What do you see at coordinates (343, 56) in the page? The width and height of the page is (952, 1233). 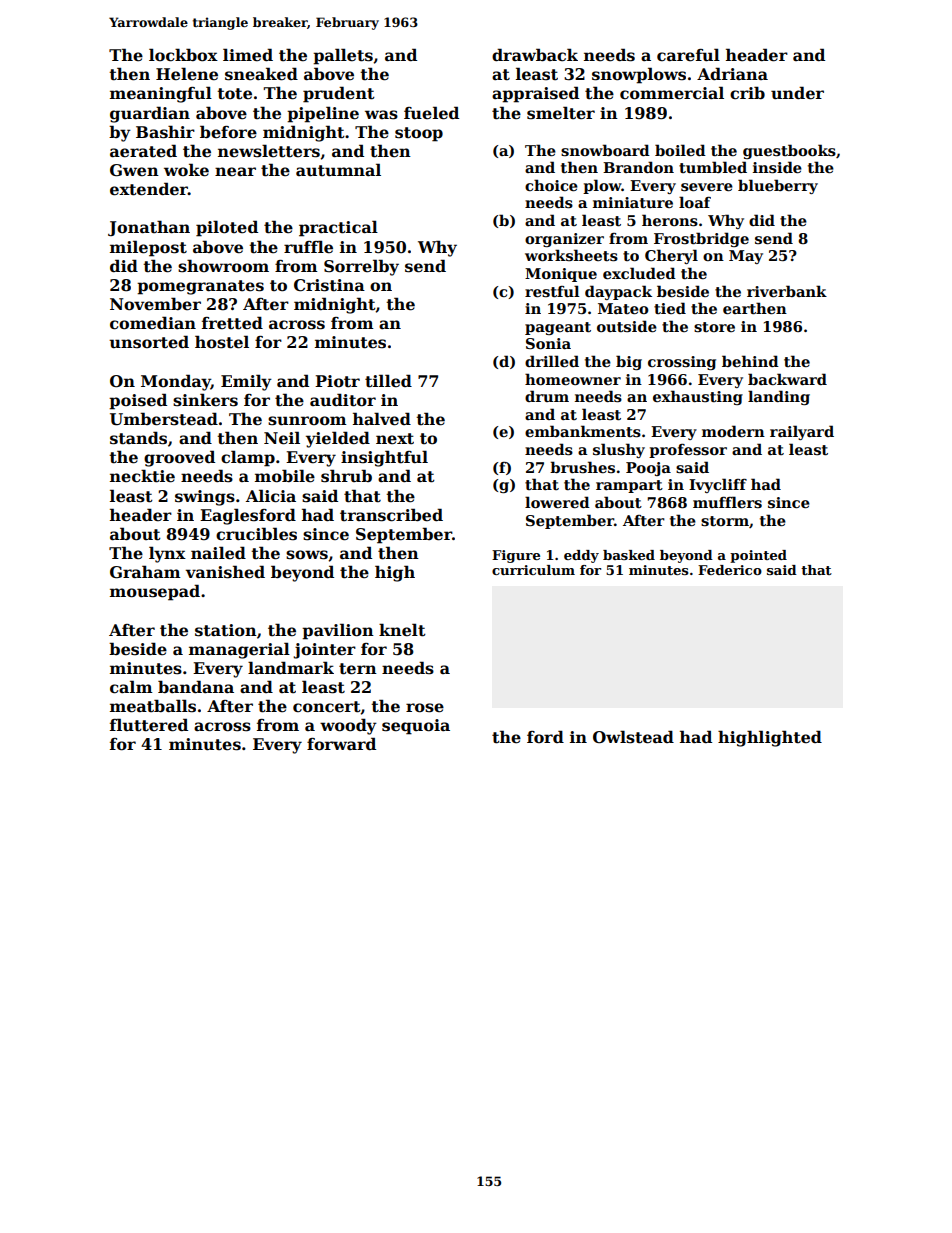 I see `pallets` at bounding box center [343, 56].
